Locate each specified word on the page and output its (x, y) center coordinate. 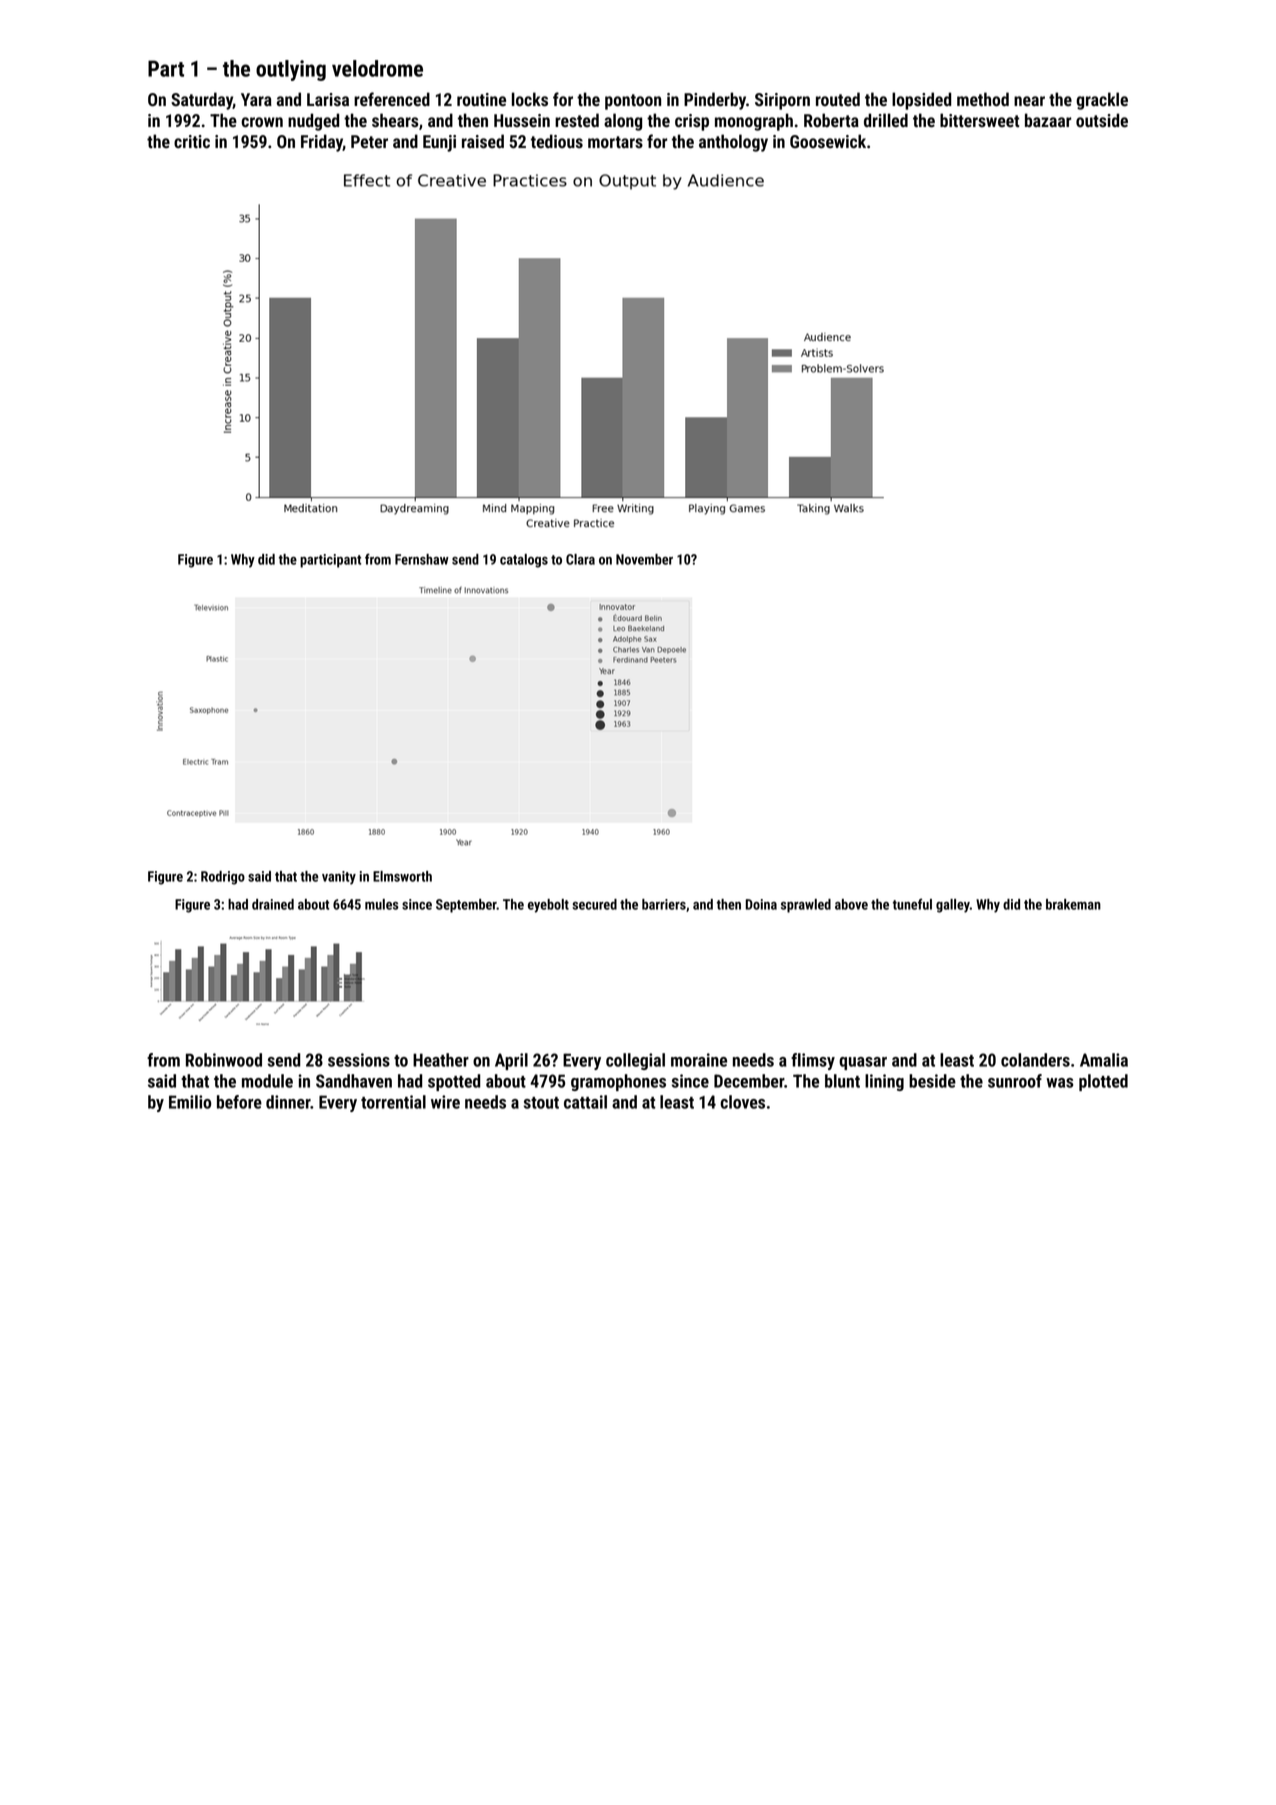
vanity (339, 878)
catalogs (524, 561)
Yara (256, 99)
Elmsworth (402, 876)
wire (445, 1102)
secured (594, 904)
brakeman (1073, 904)
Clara (580, 559)
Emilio (190, 1102)
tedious (557, 141)
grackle (1102, 101)
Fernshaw (422, 559)
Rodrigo (223, 878)
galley (953, 906)
